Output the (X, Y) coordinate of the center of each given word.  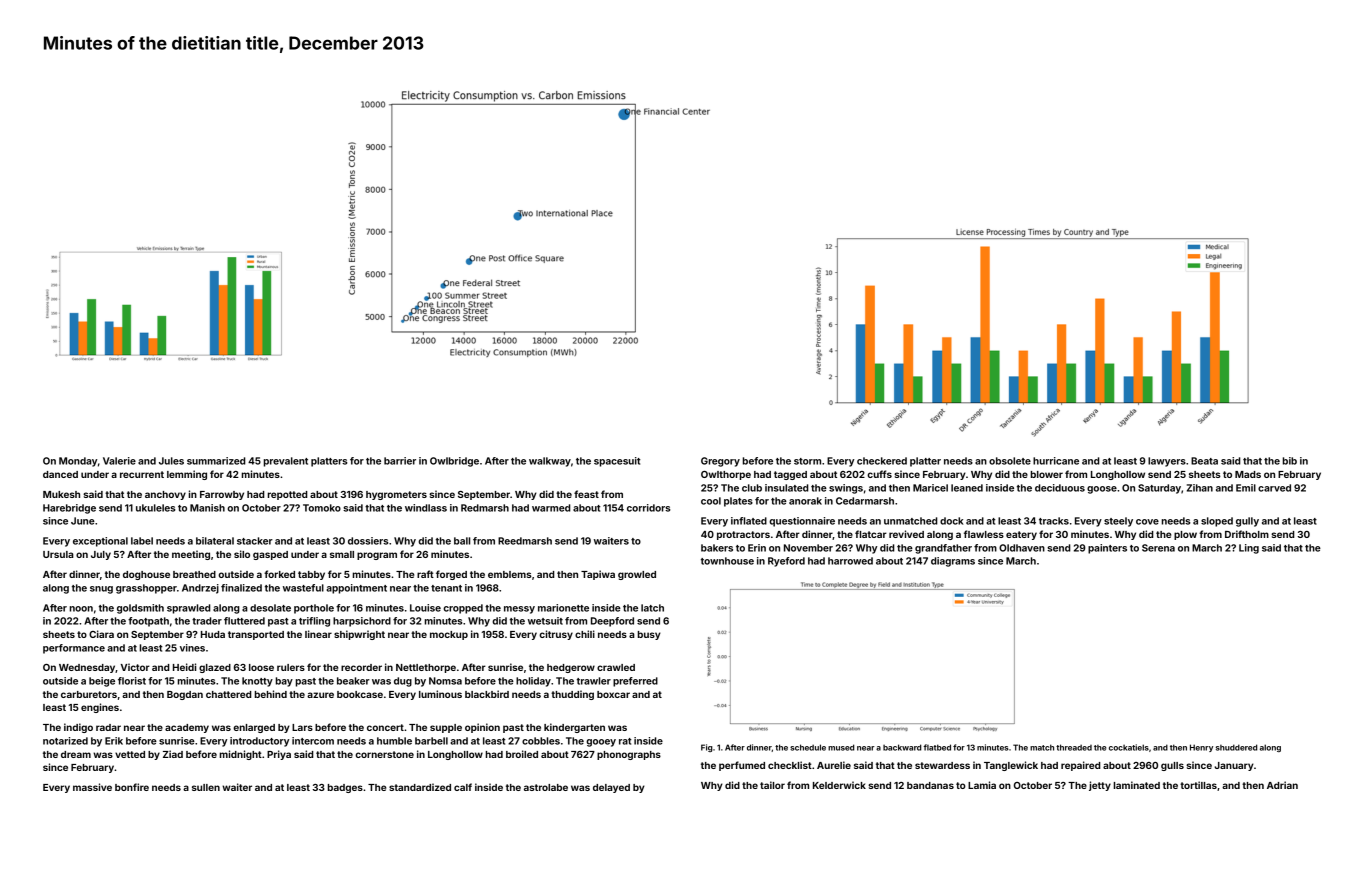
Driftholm (1247, 534)
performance (74, 649)
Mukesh (61, 494)
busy (649, 635)
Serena (1158, 548)
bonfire (132, 787)
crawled (616, 667)
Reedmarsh (525, 541)
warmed (551, 508)
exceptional (100, 542)
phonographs (629, 755)
